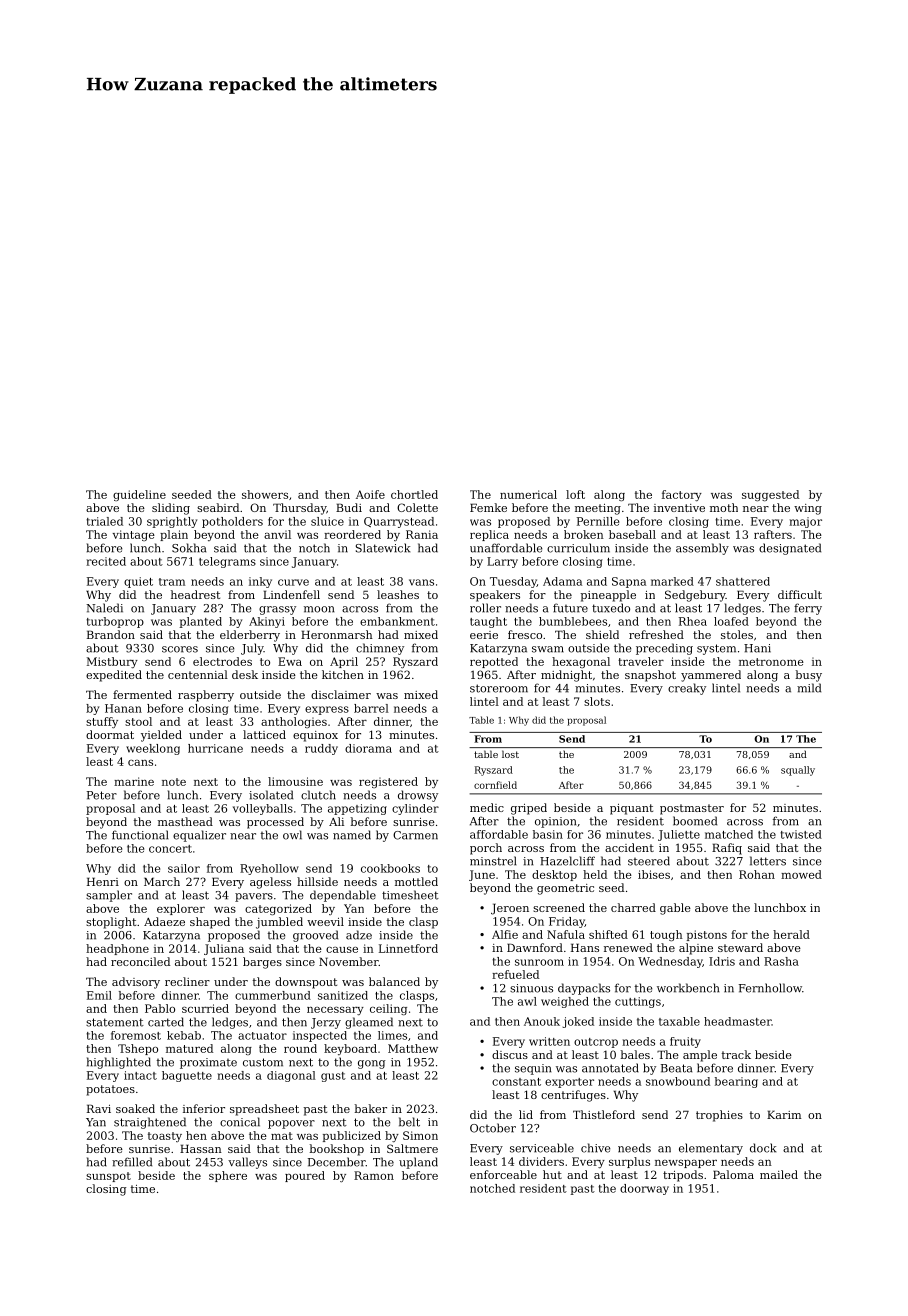  I want to click on marked, so click(672, 581).
